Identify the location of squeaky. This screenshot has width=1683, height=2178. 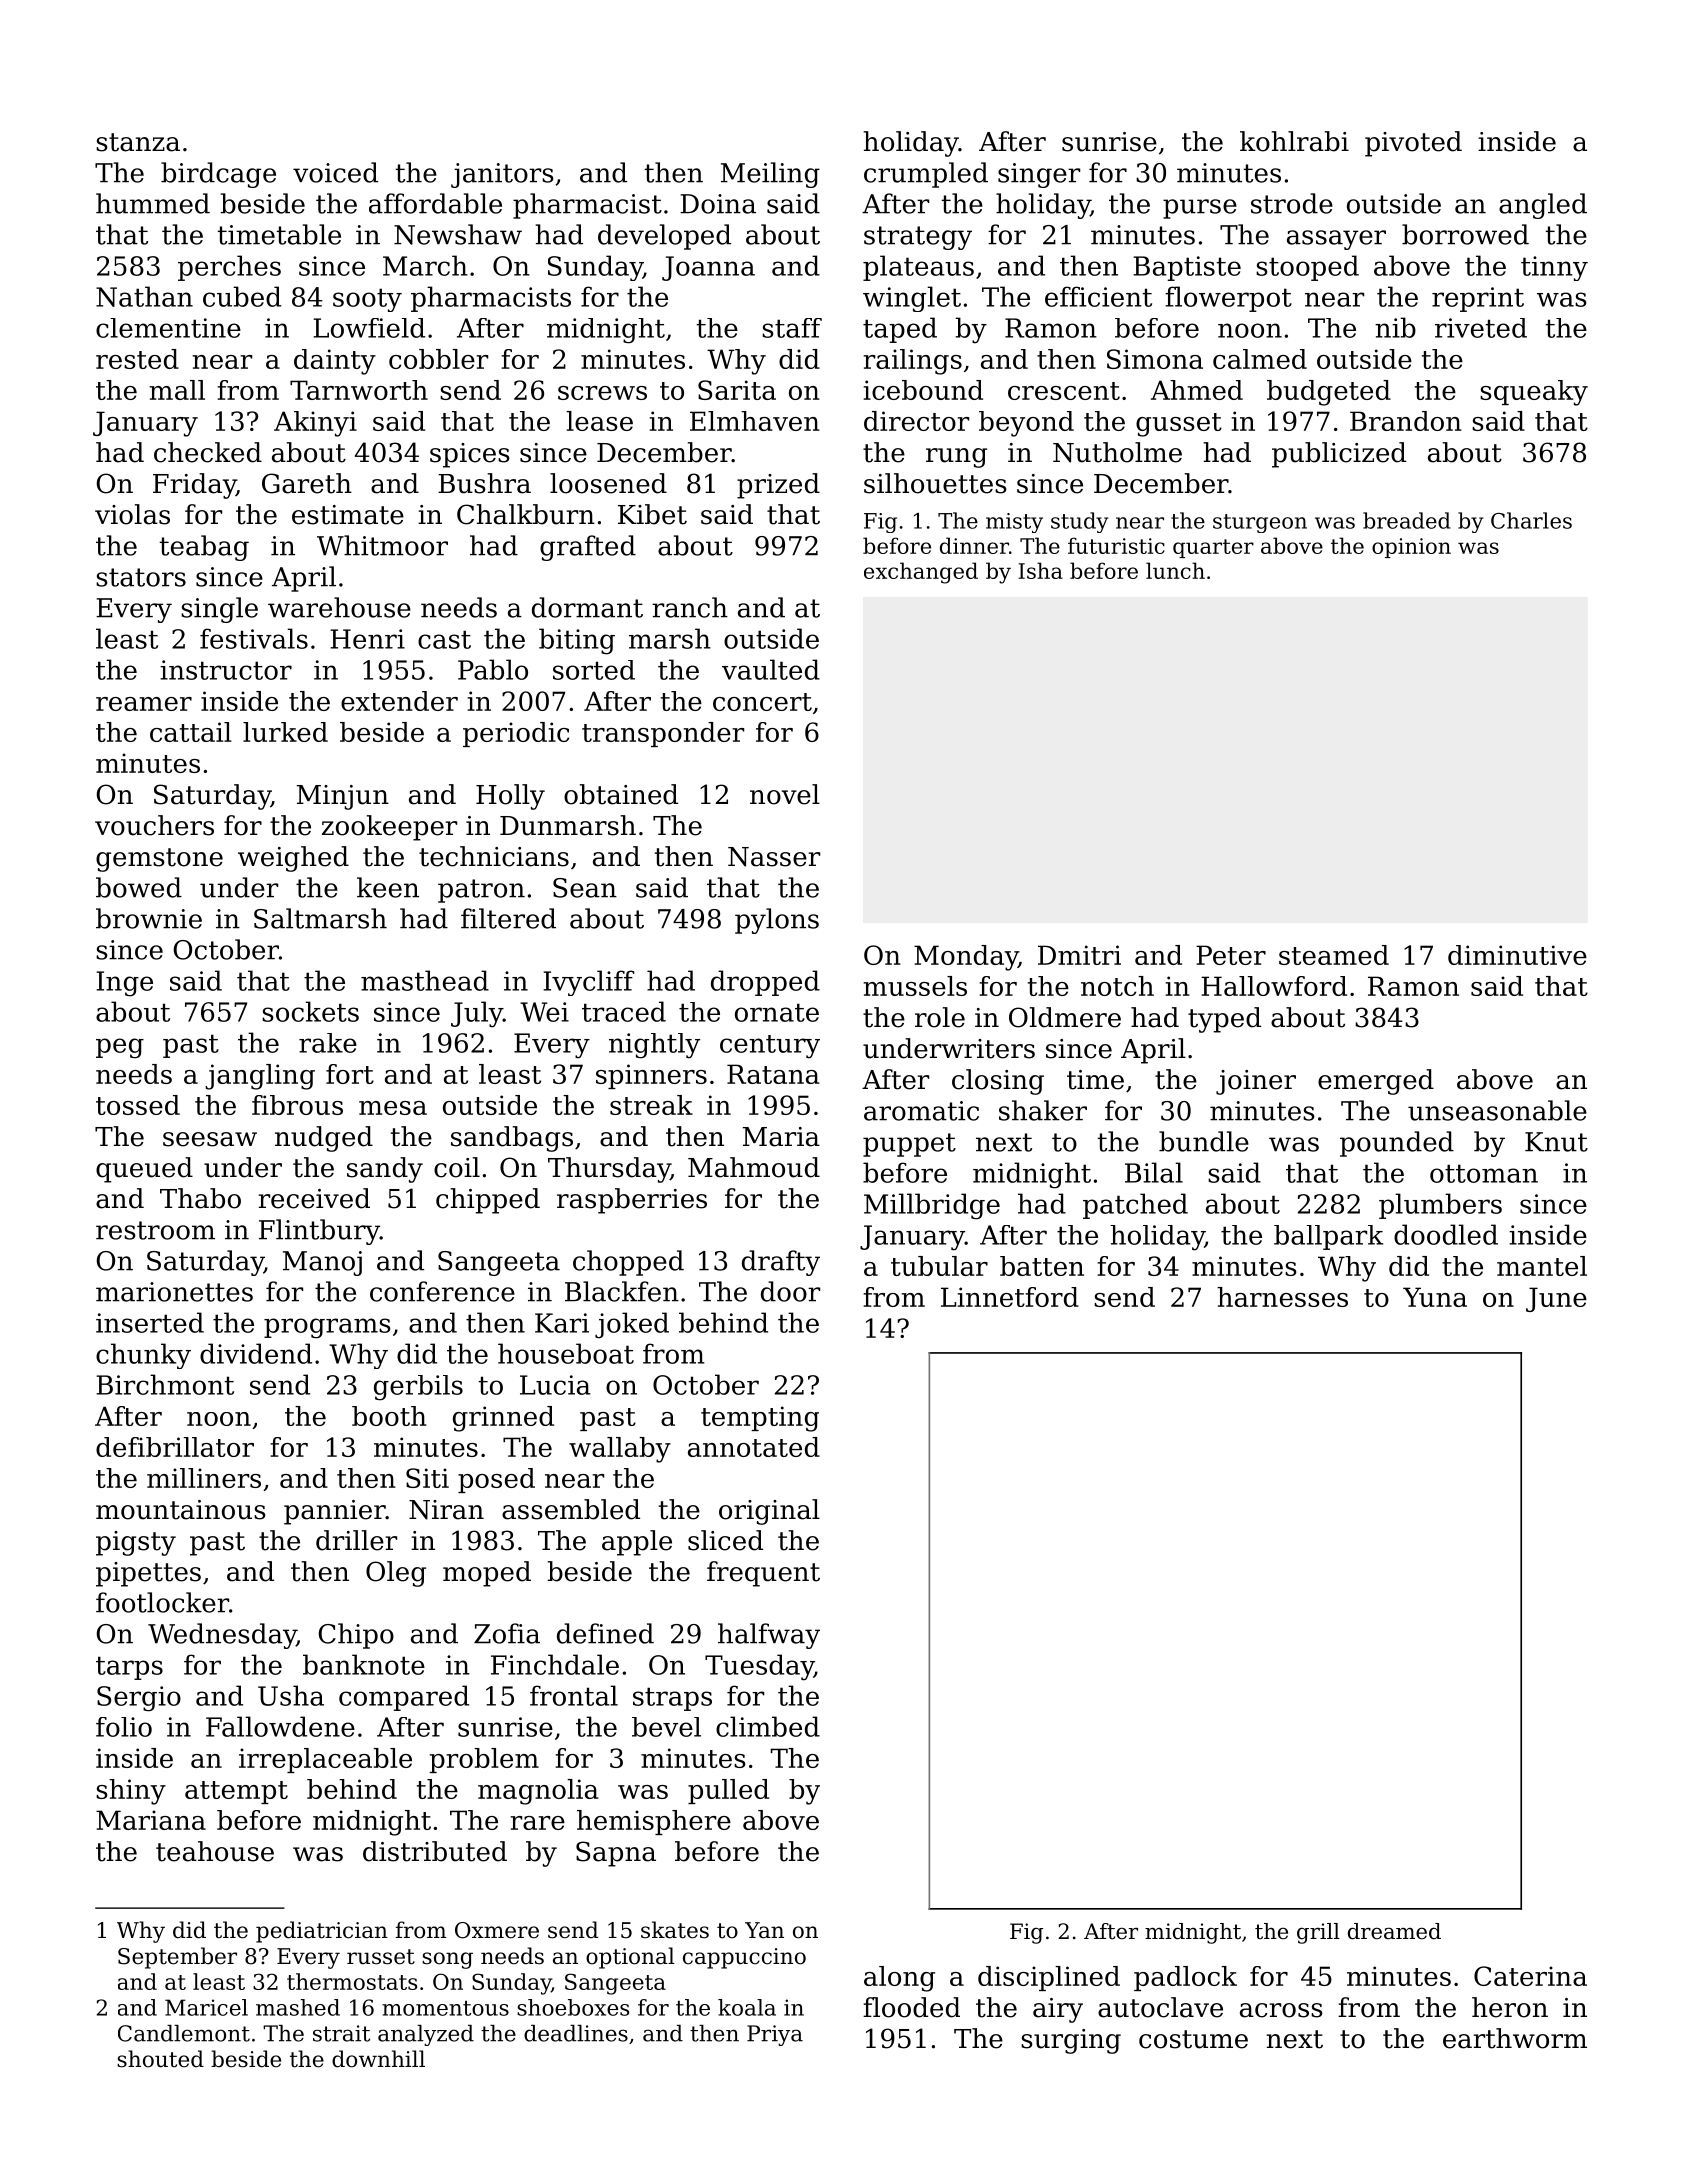
(1534, 393).
